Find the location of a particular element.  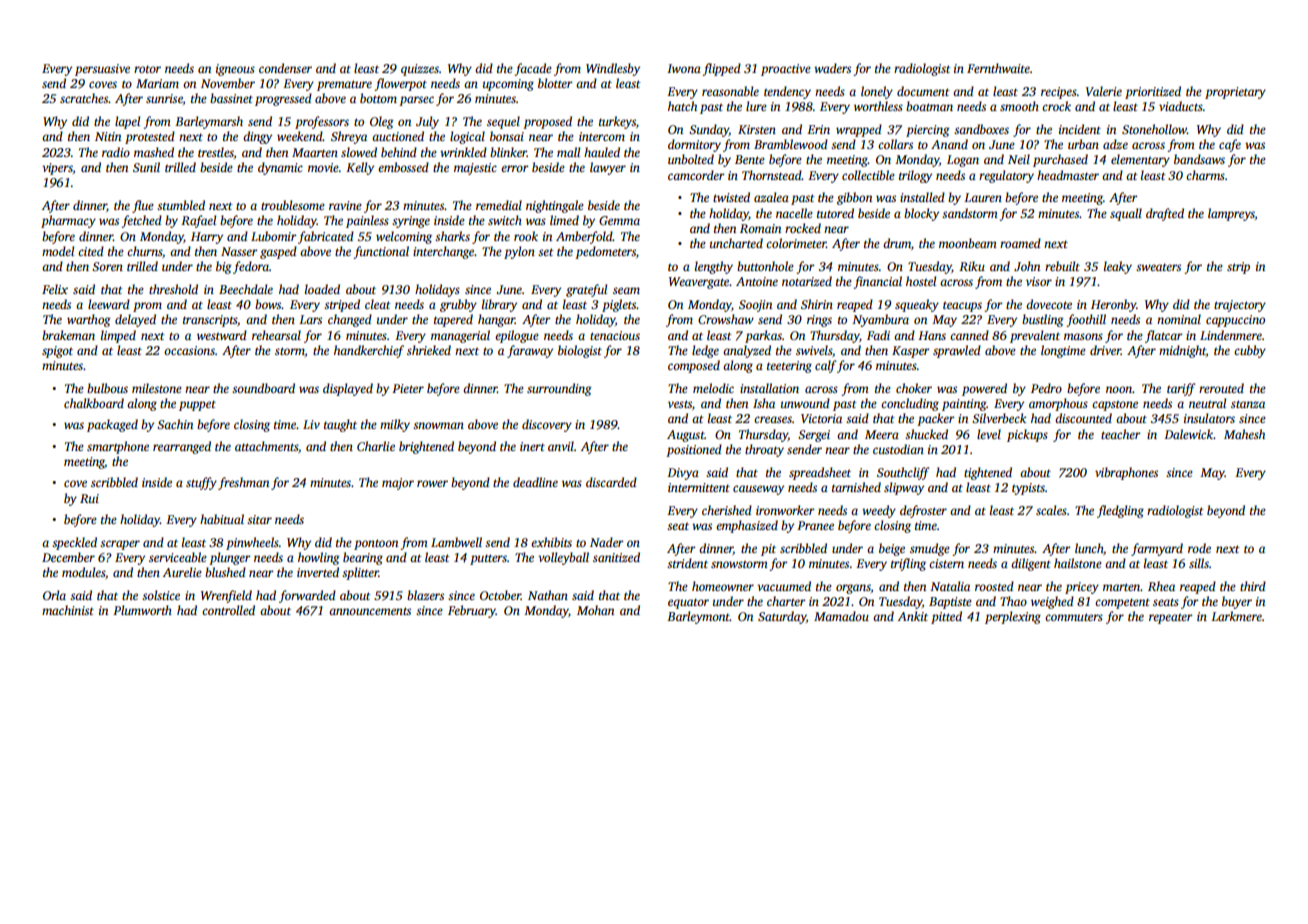

pinwheels is located at coordinates (252, 543).
